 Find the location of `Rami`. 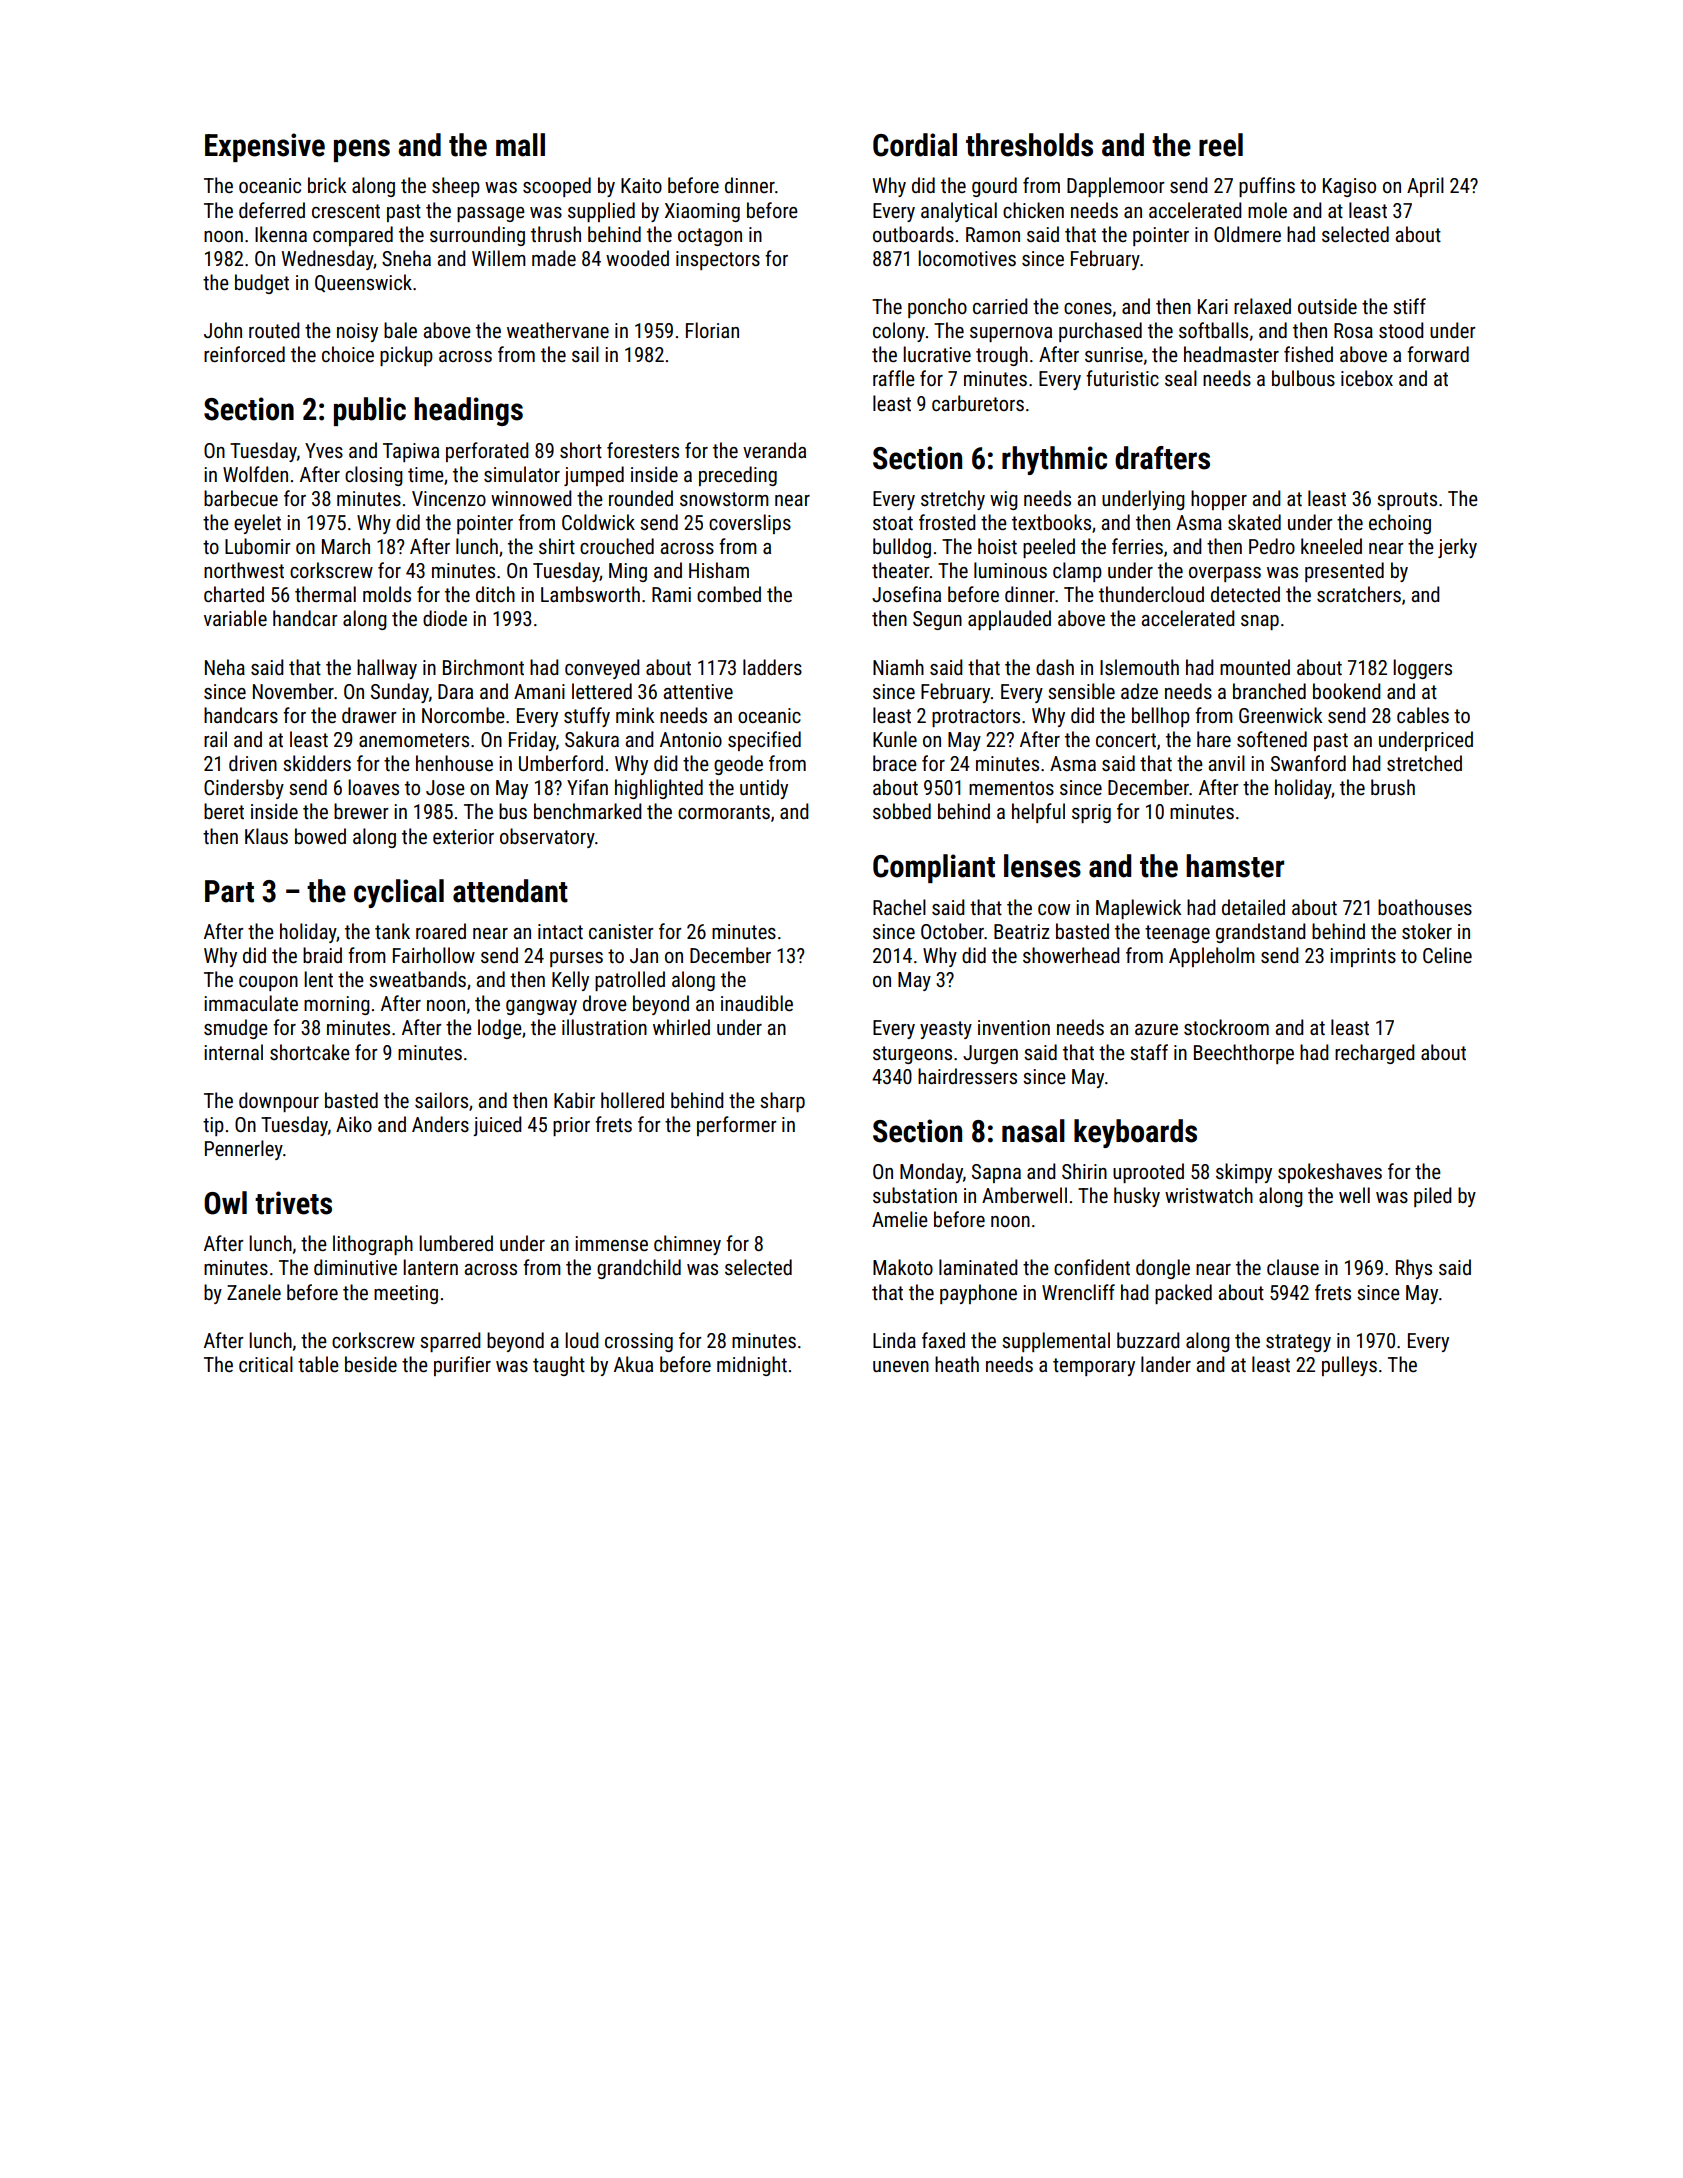

Rami is located at coordinates (671, 594).
